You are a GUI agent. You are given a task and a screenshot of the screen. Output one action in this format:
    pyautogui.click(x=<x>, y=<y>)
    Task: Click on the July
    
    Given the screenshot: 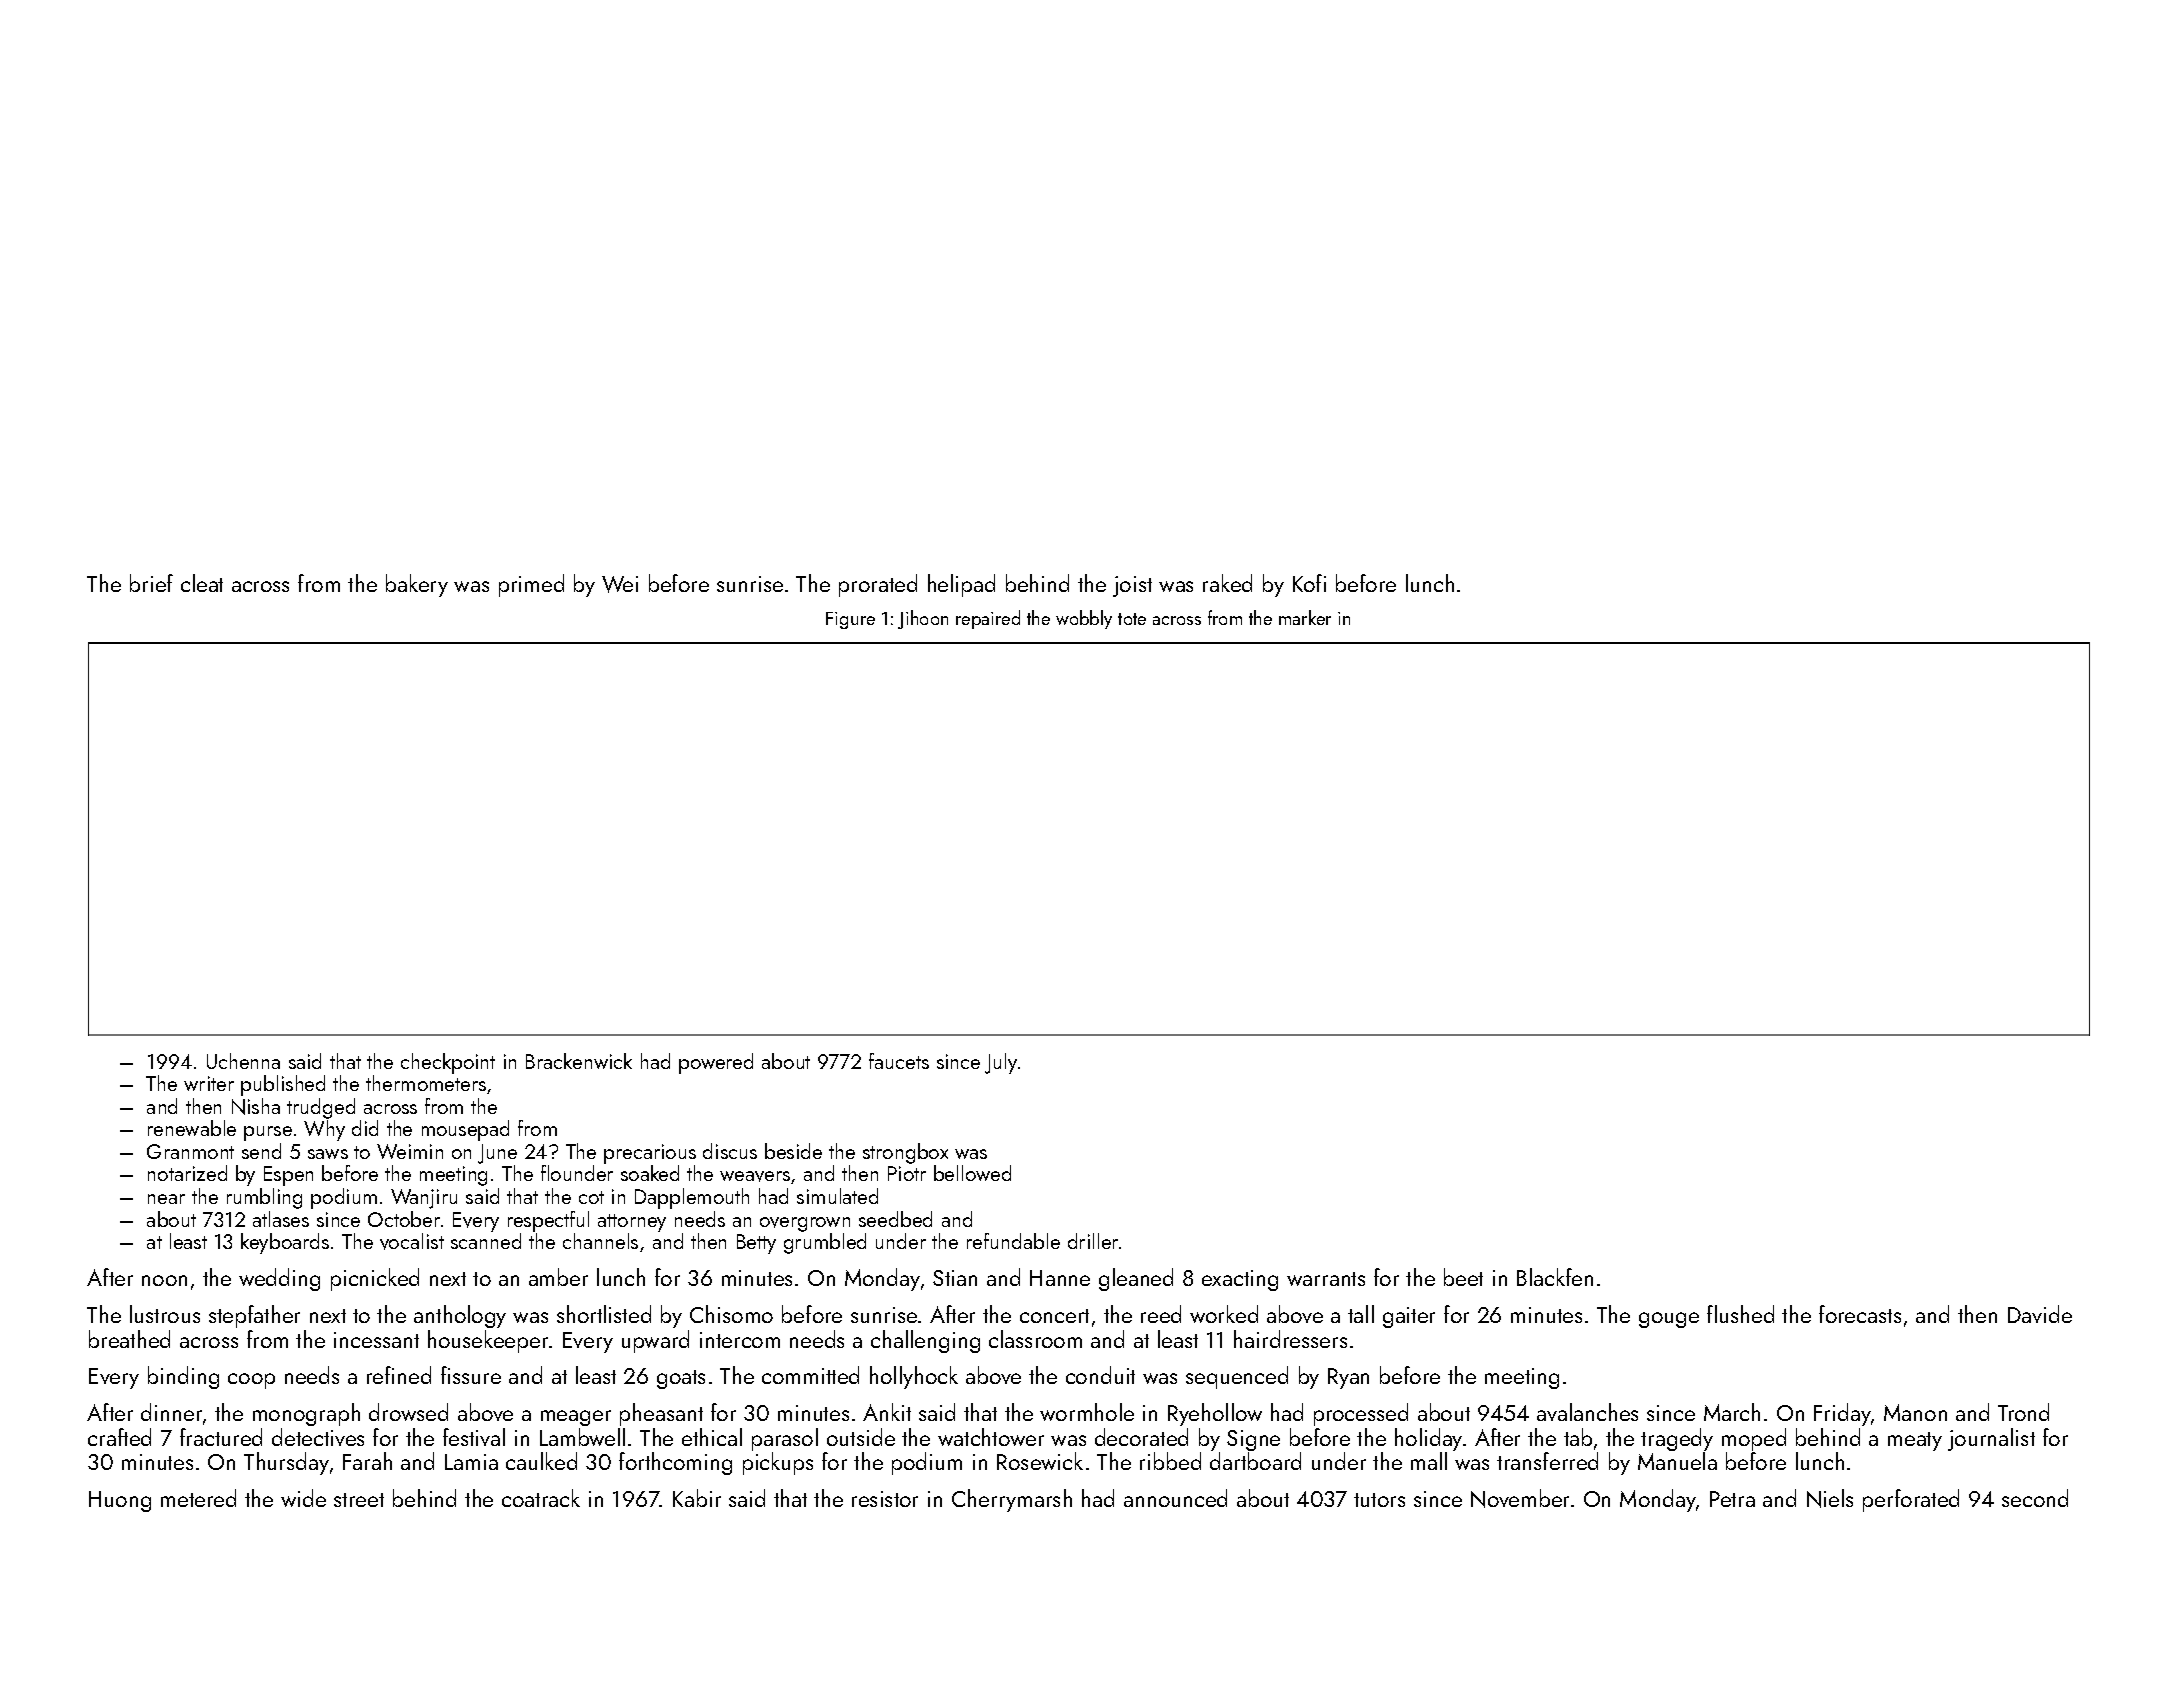 What is the action you would take?
    pyautogui.click(x=1001, y=1063)
